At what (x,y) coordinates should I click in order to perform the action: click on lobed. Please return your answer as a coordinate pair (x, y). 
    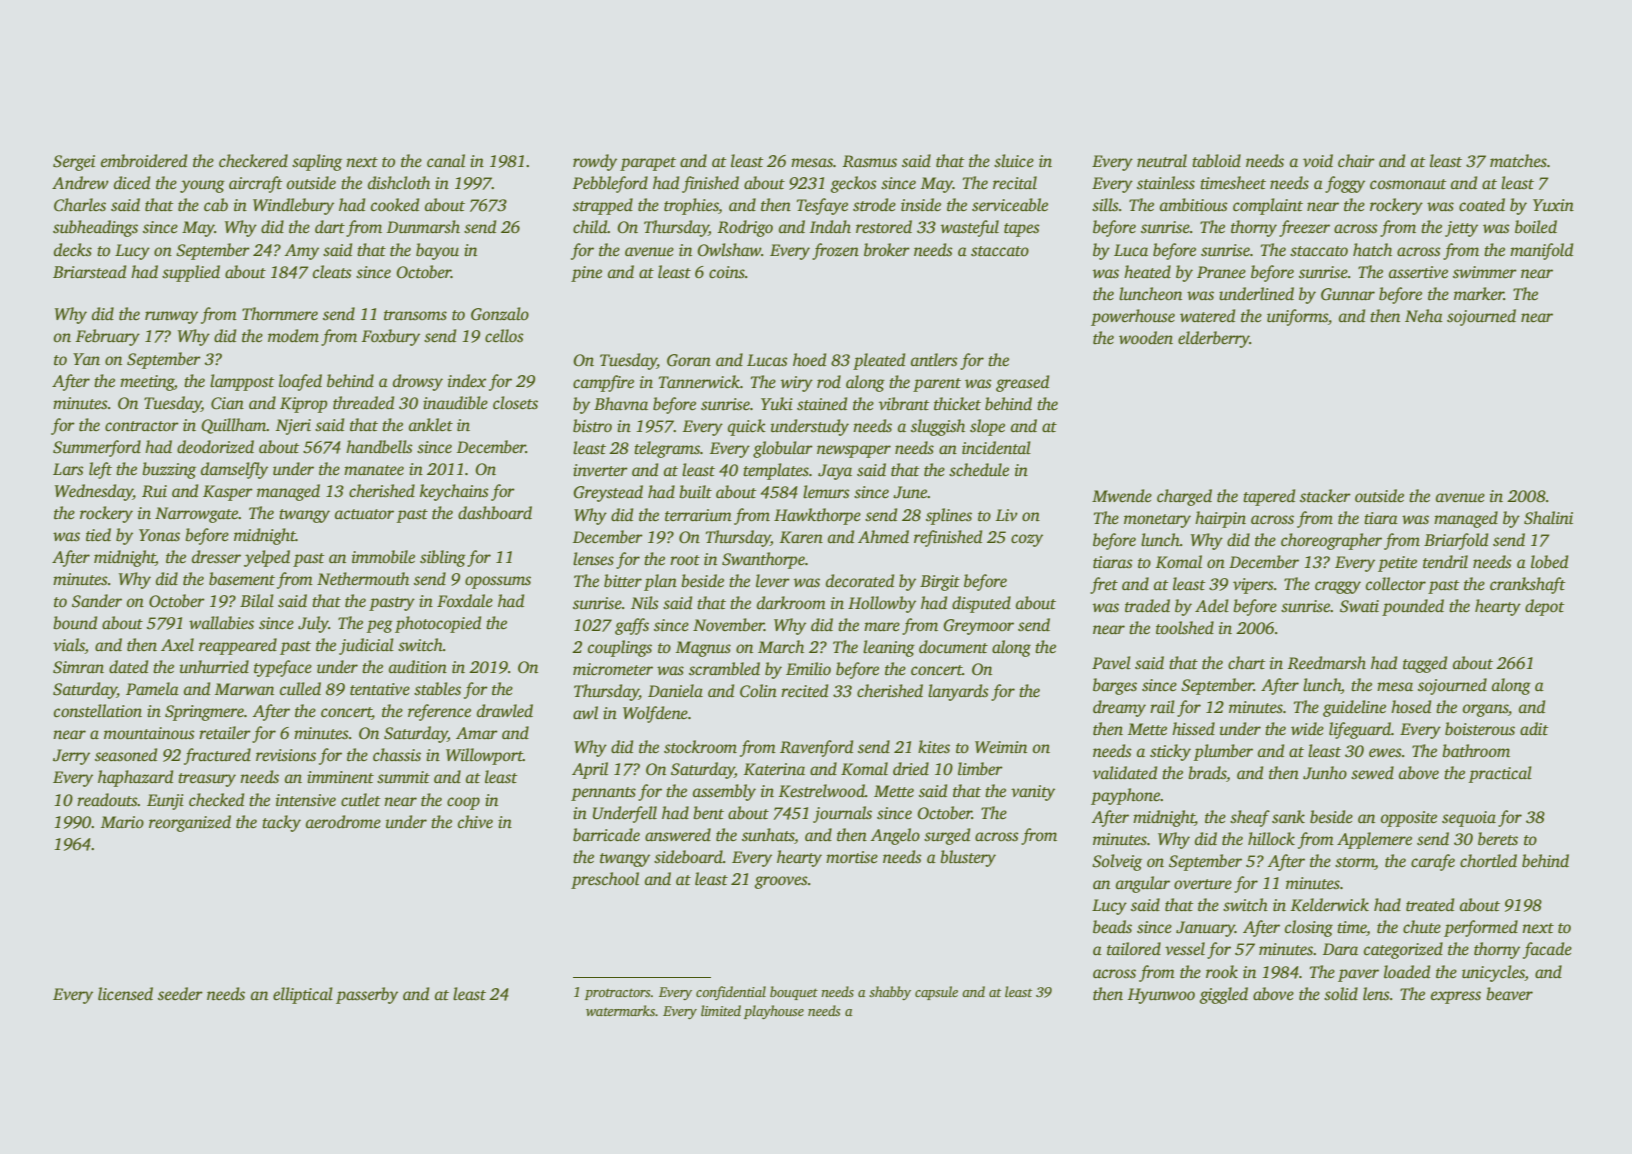
    Looking at the image, I should click on (1549, 562).
